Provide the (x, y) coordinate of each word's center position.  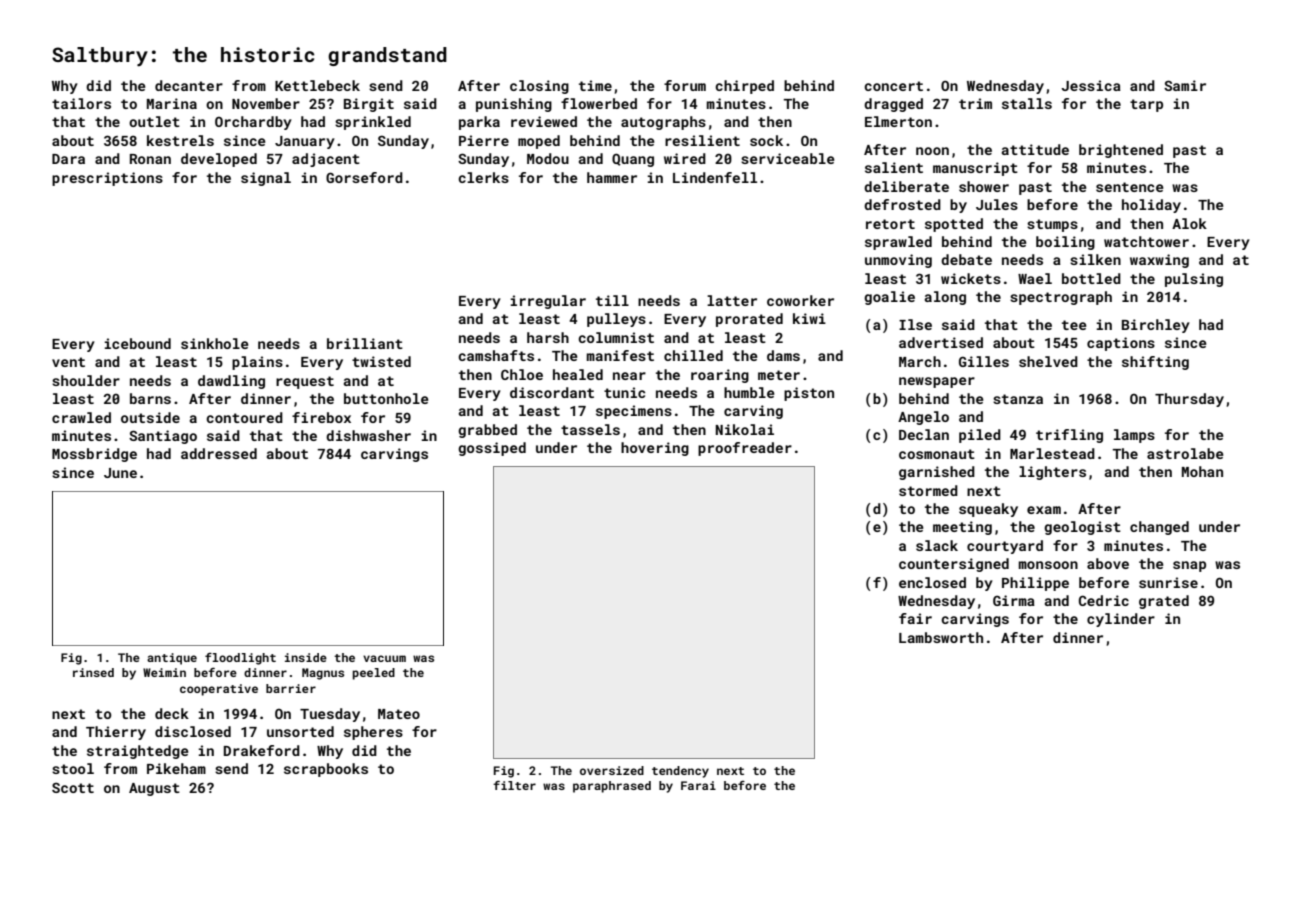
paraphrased (612, 787)
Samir (1185, 85)
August (154, 789)
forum (685, 85)
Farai (698, 785)
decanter (189, 85)
